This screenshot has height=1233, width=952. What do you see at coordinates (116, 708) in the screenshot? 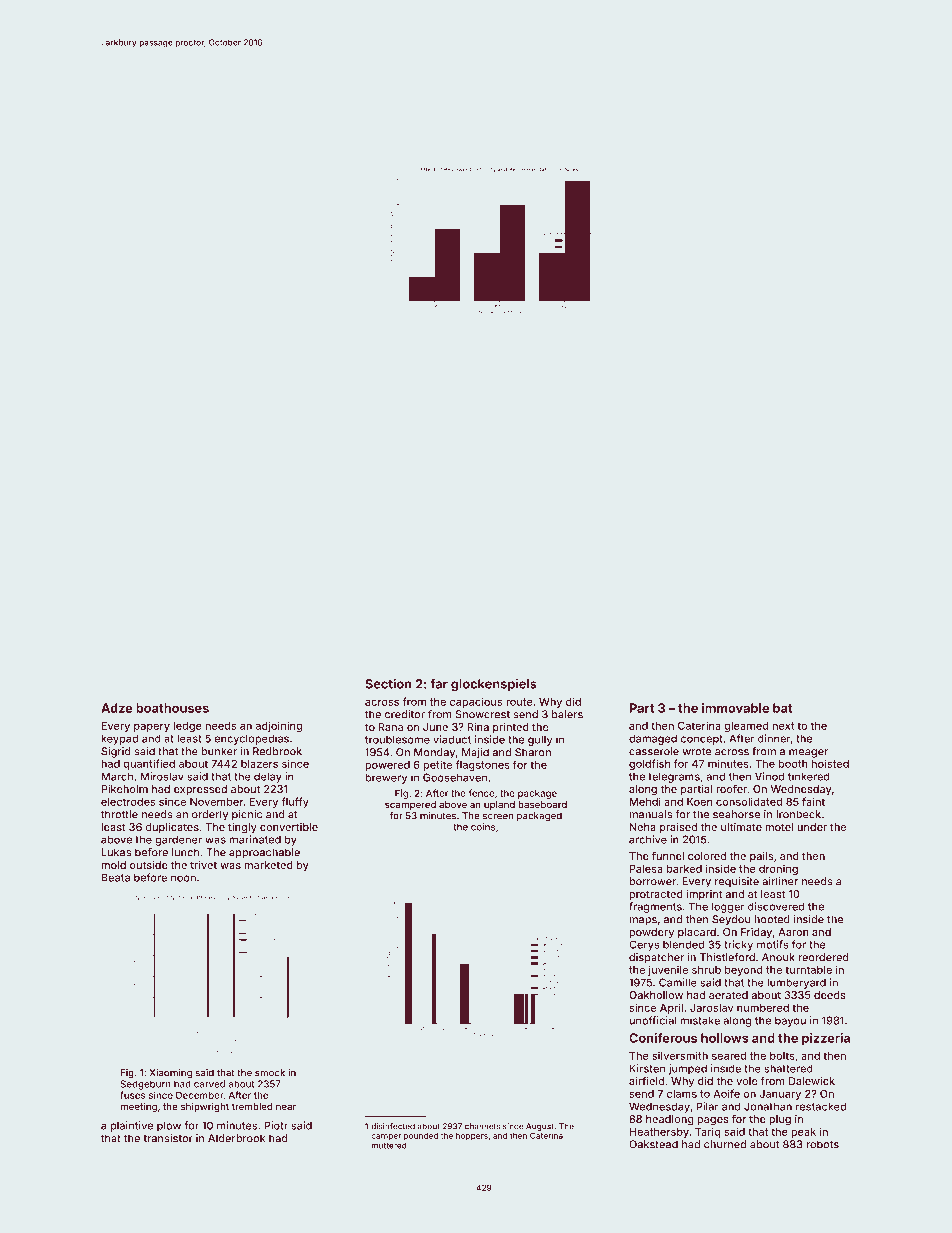
I see `Adze` at bounding box center [116, 708].
